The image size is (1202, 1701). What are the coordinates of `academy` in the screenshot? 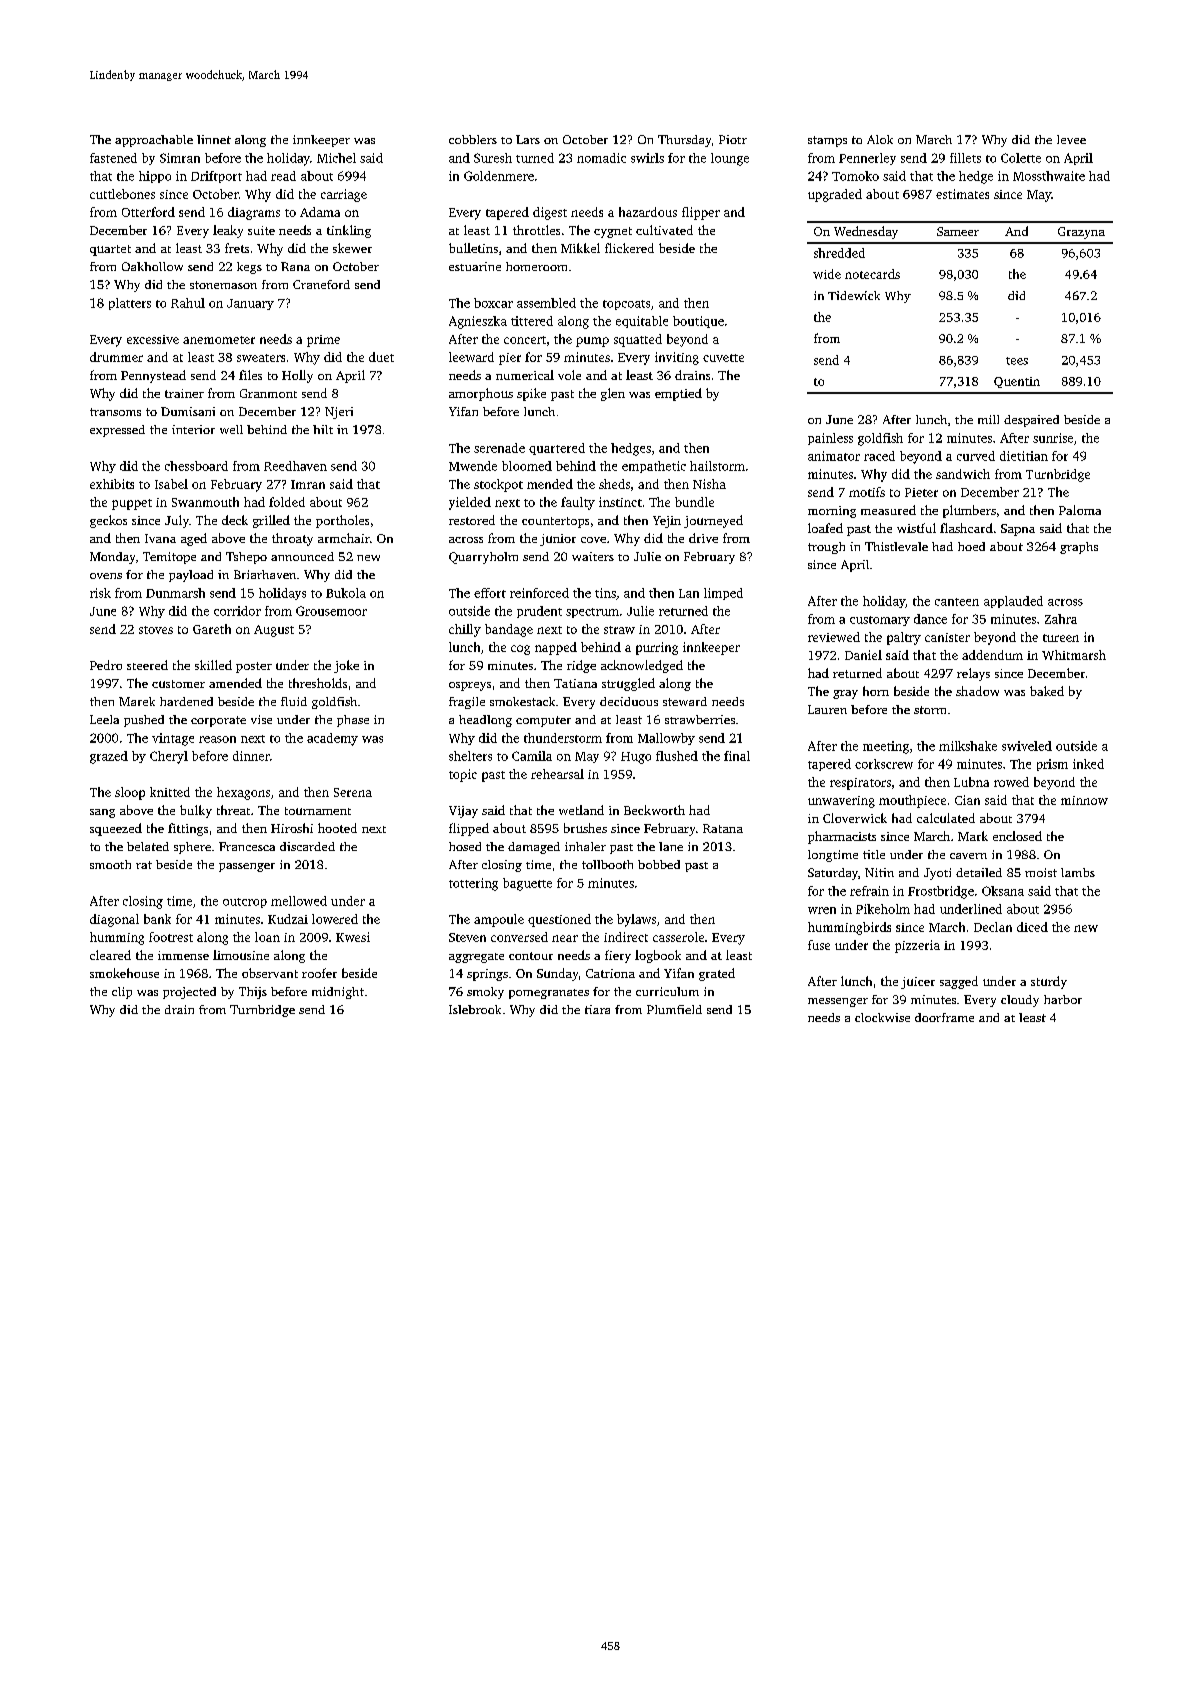 It's located at (332, 739).
